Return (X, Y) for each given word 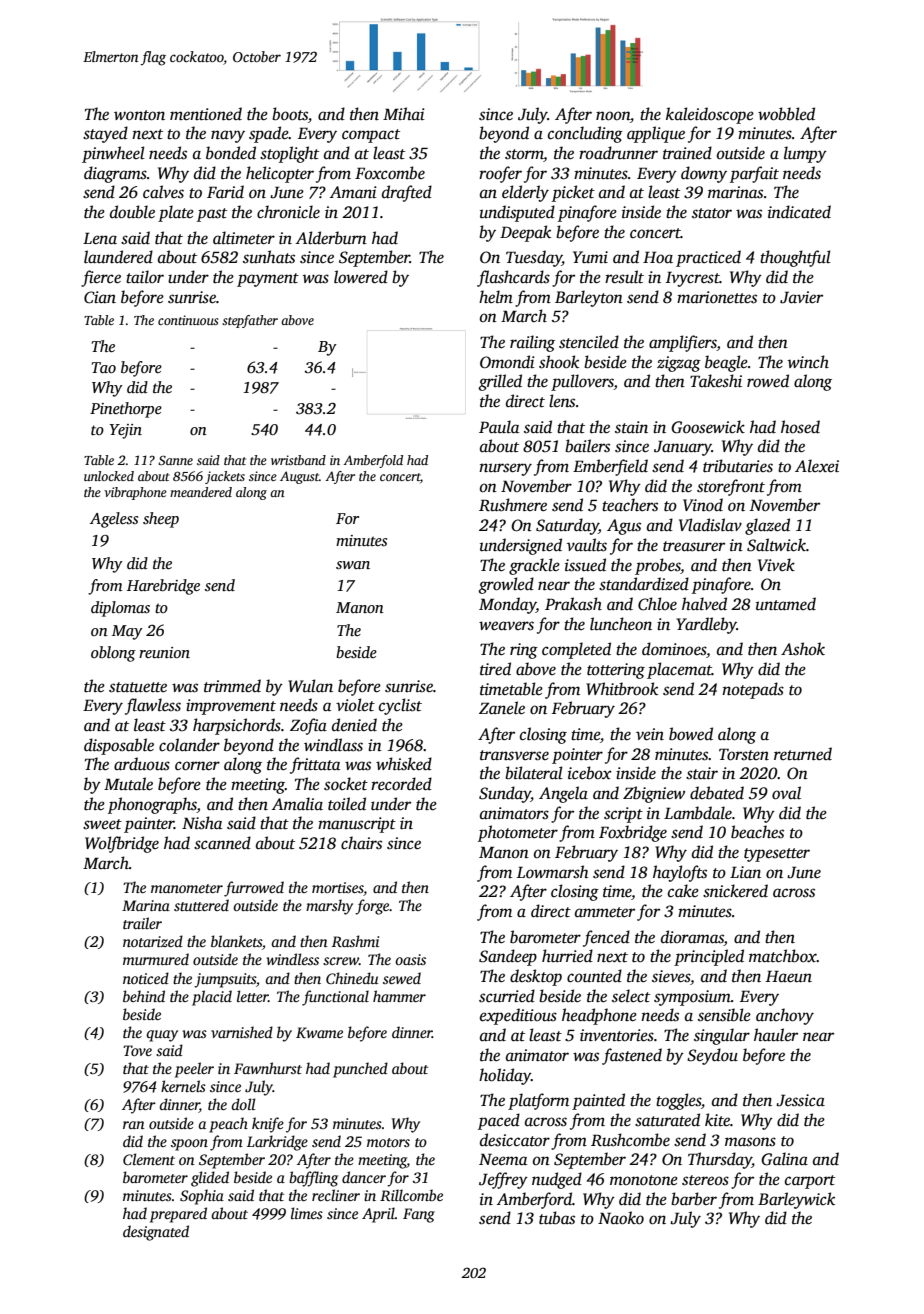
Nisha (202, 823)
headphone (599, 1016)
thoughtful (795, 258)
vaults (587, 545)
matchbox (783, 956)
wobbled (786, 114)
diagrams (115, 174)
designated (156, 1233)
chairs (361, 843)
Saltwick (776, 545)
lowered (361, 277)
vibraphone (135, 493)
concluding (585, 134)
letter (252, 996)
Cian (100, 297)
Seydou (712, 1056)
